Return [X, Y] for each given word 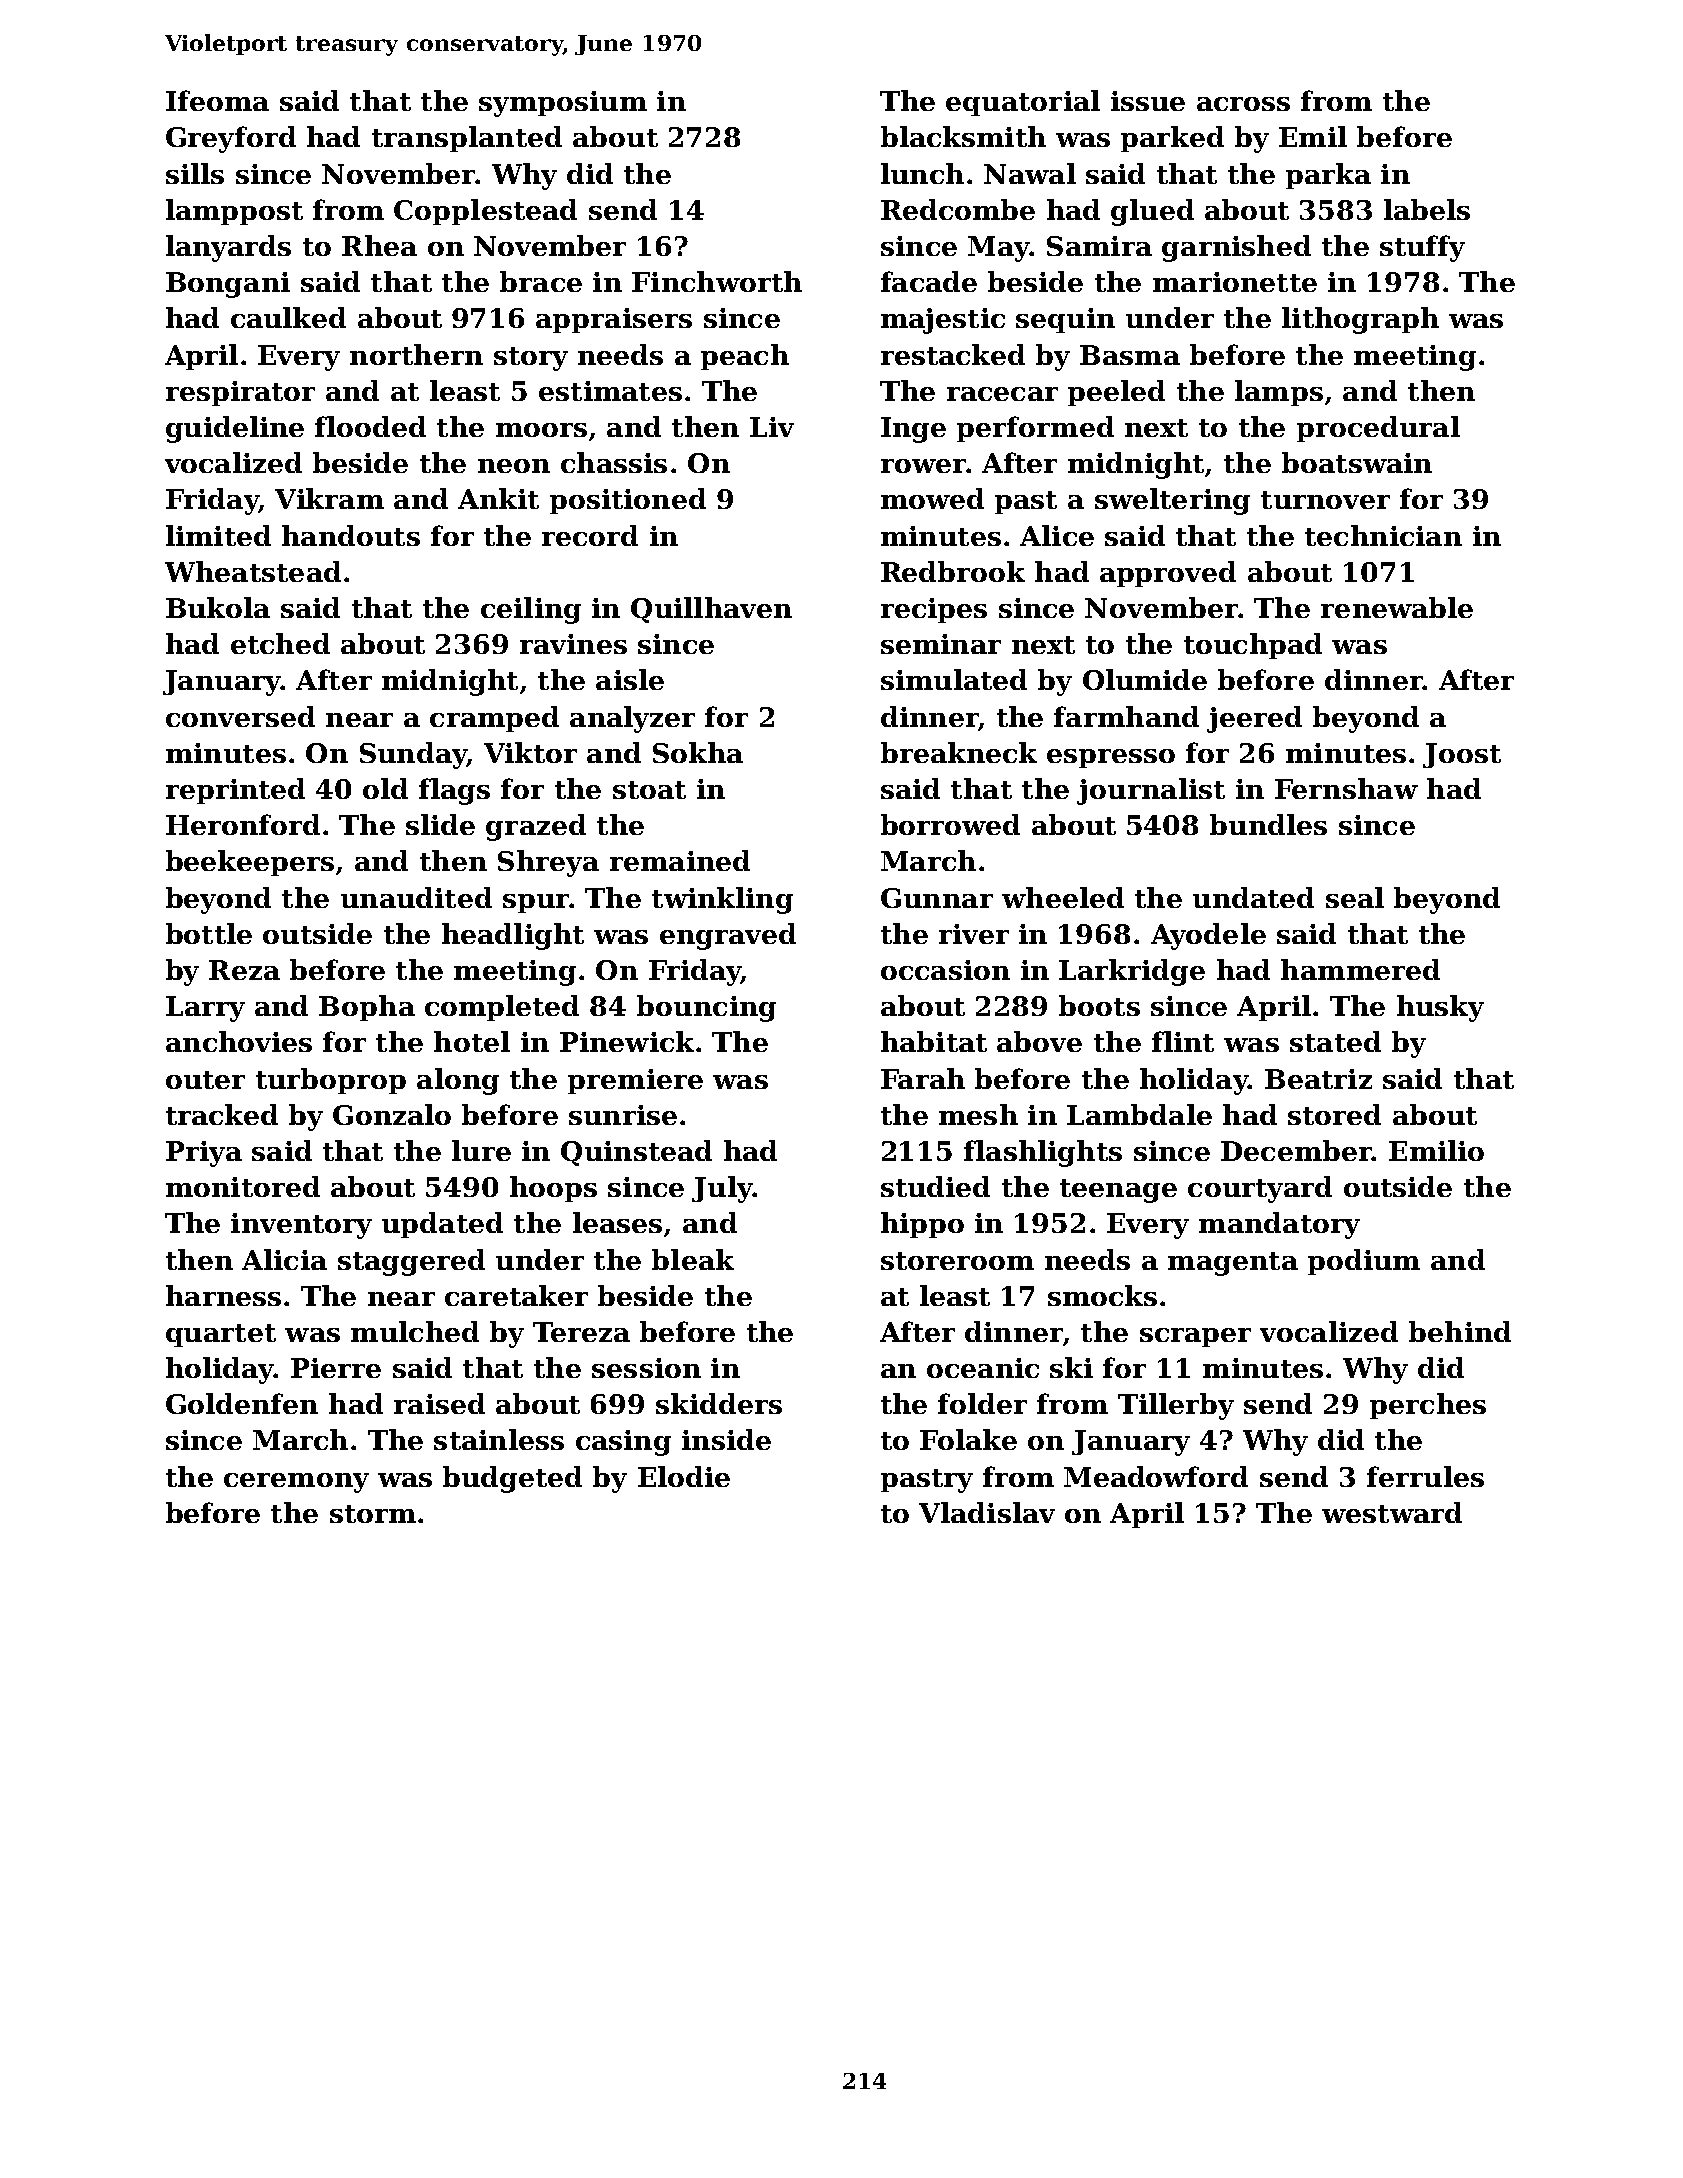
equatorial [1023, 103]
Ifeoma [217, 100]
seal [1355, 897]
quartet [221, 1335]
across [1243, 104]
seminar [941, 644]
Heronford [243, 824]
